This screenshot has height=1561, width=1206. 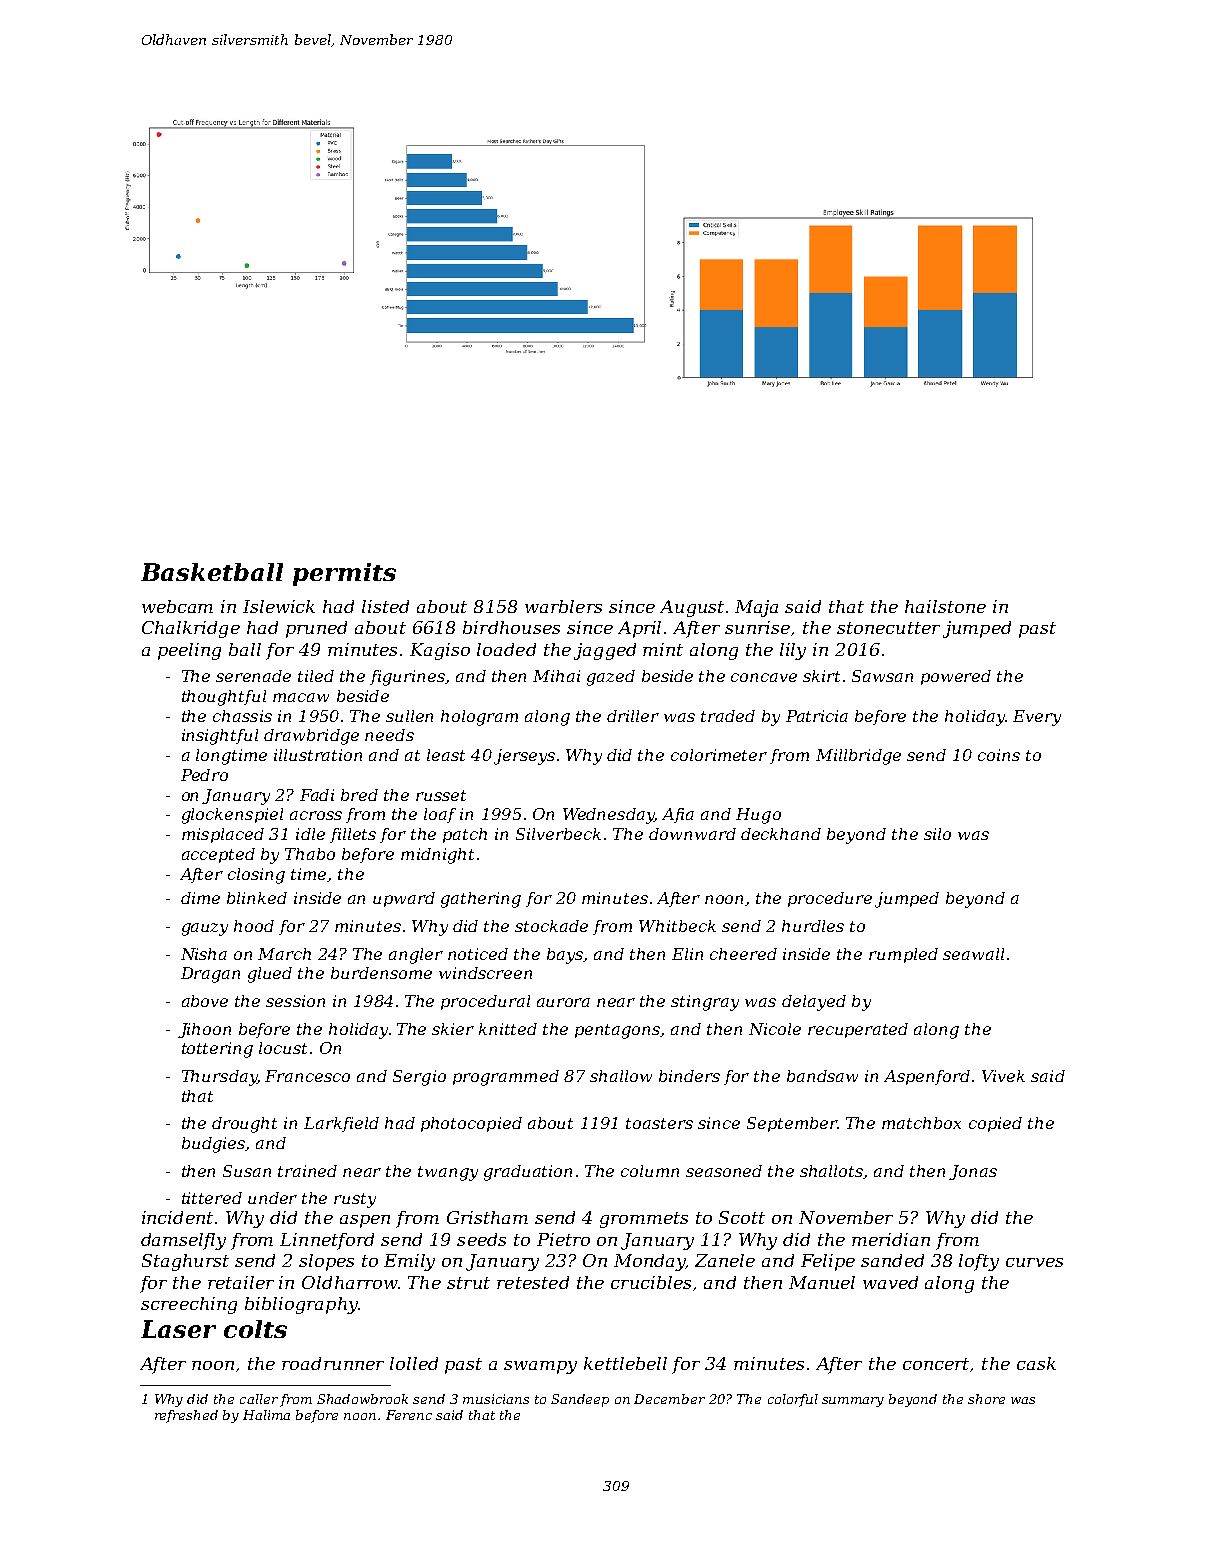 I want to click on Scott, so click(x=742, y=1217).
